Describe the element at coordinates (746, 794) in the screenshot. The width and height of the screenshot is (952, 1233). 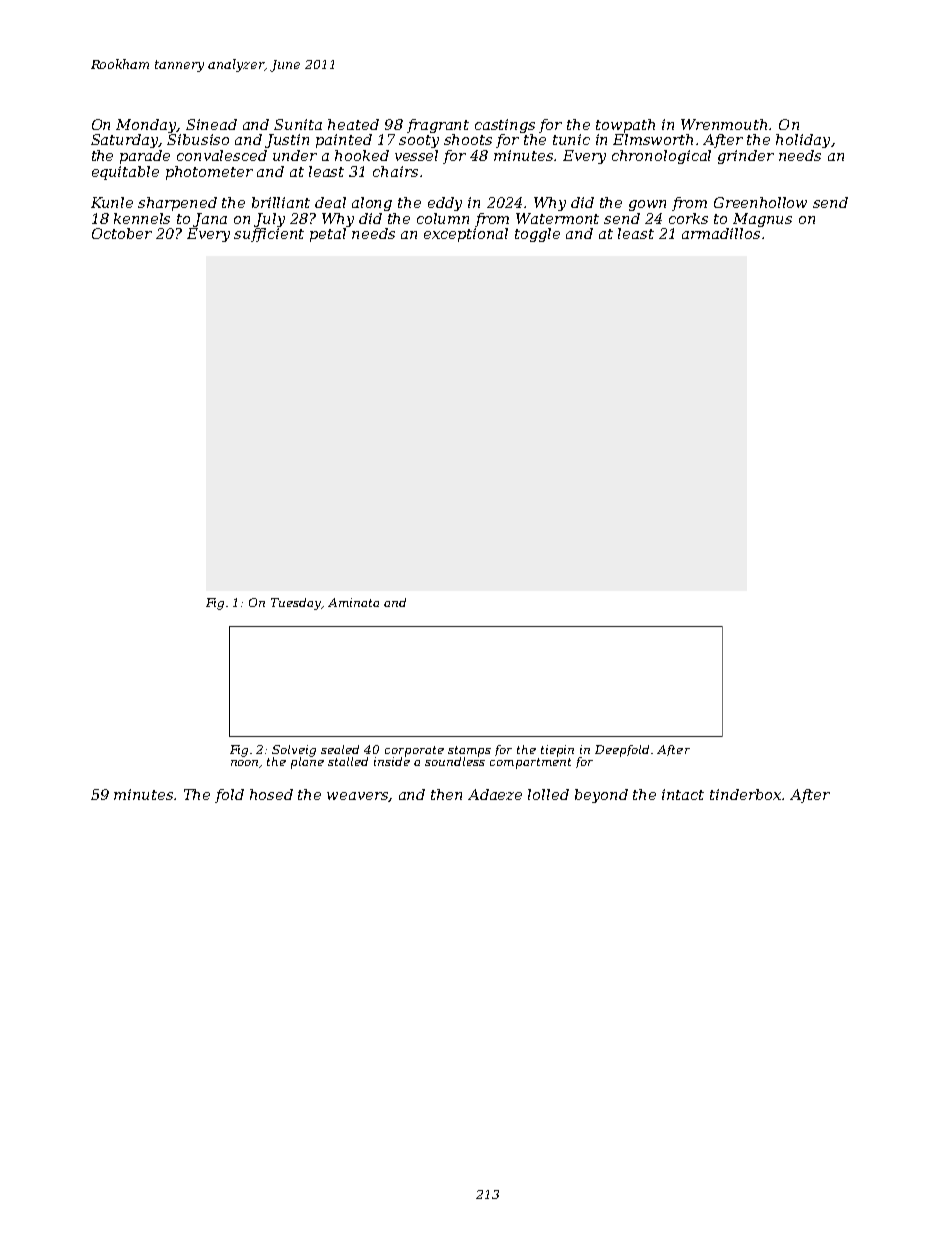
I see `tinderbox` at that location.
